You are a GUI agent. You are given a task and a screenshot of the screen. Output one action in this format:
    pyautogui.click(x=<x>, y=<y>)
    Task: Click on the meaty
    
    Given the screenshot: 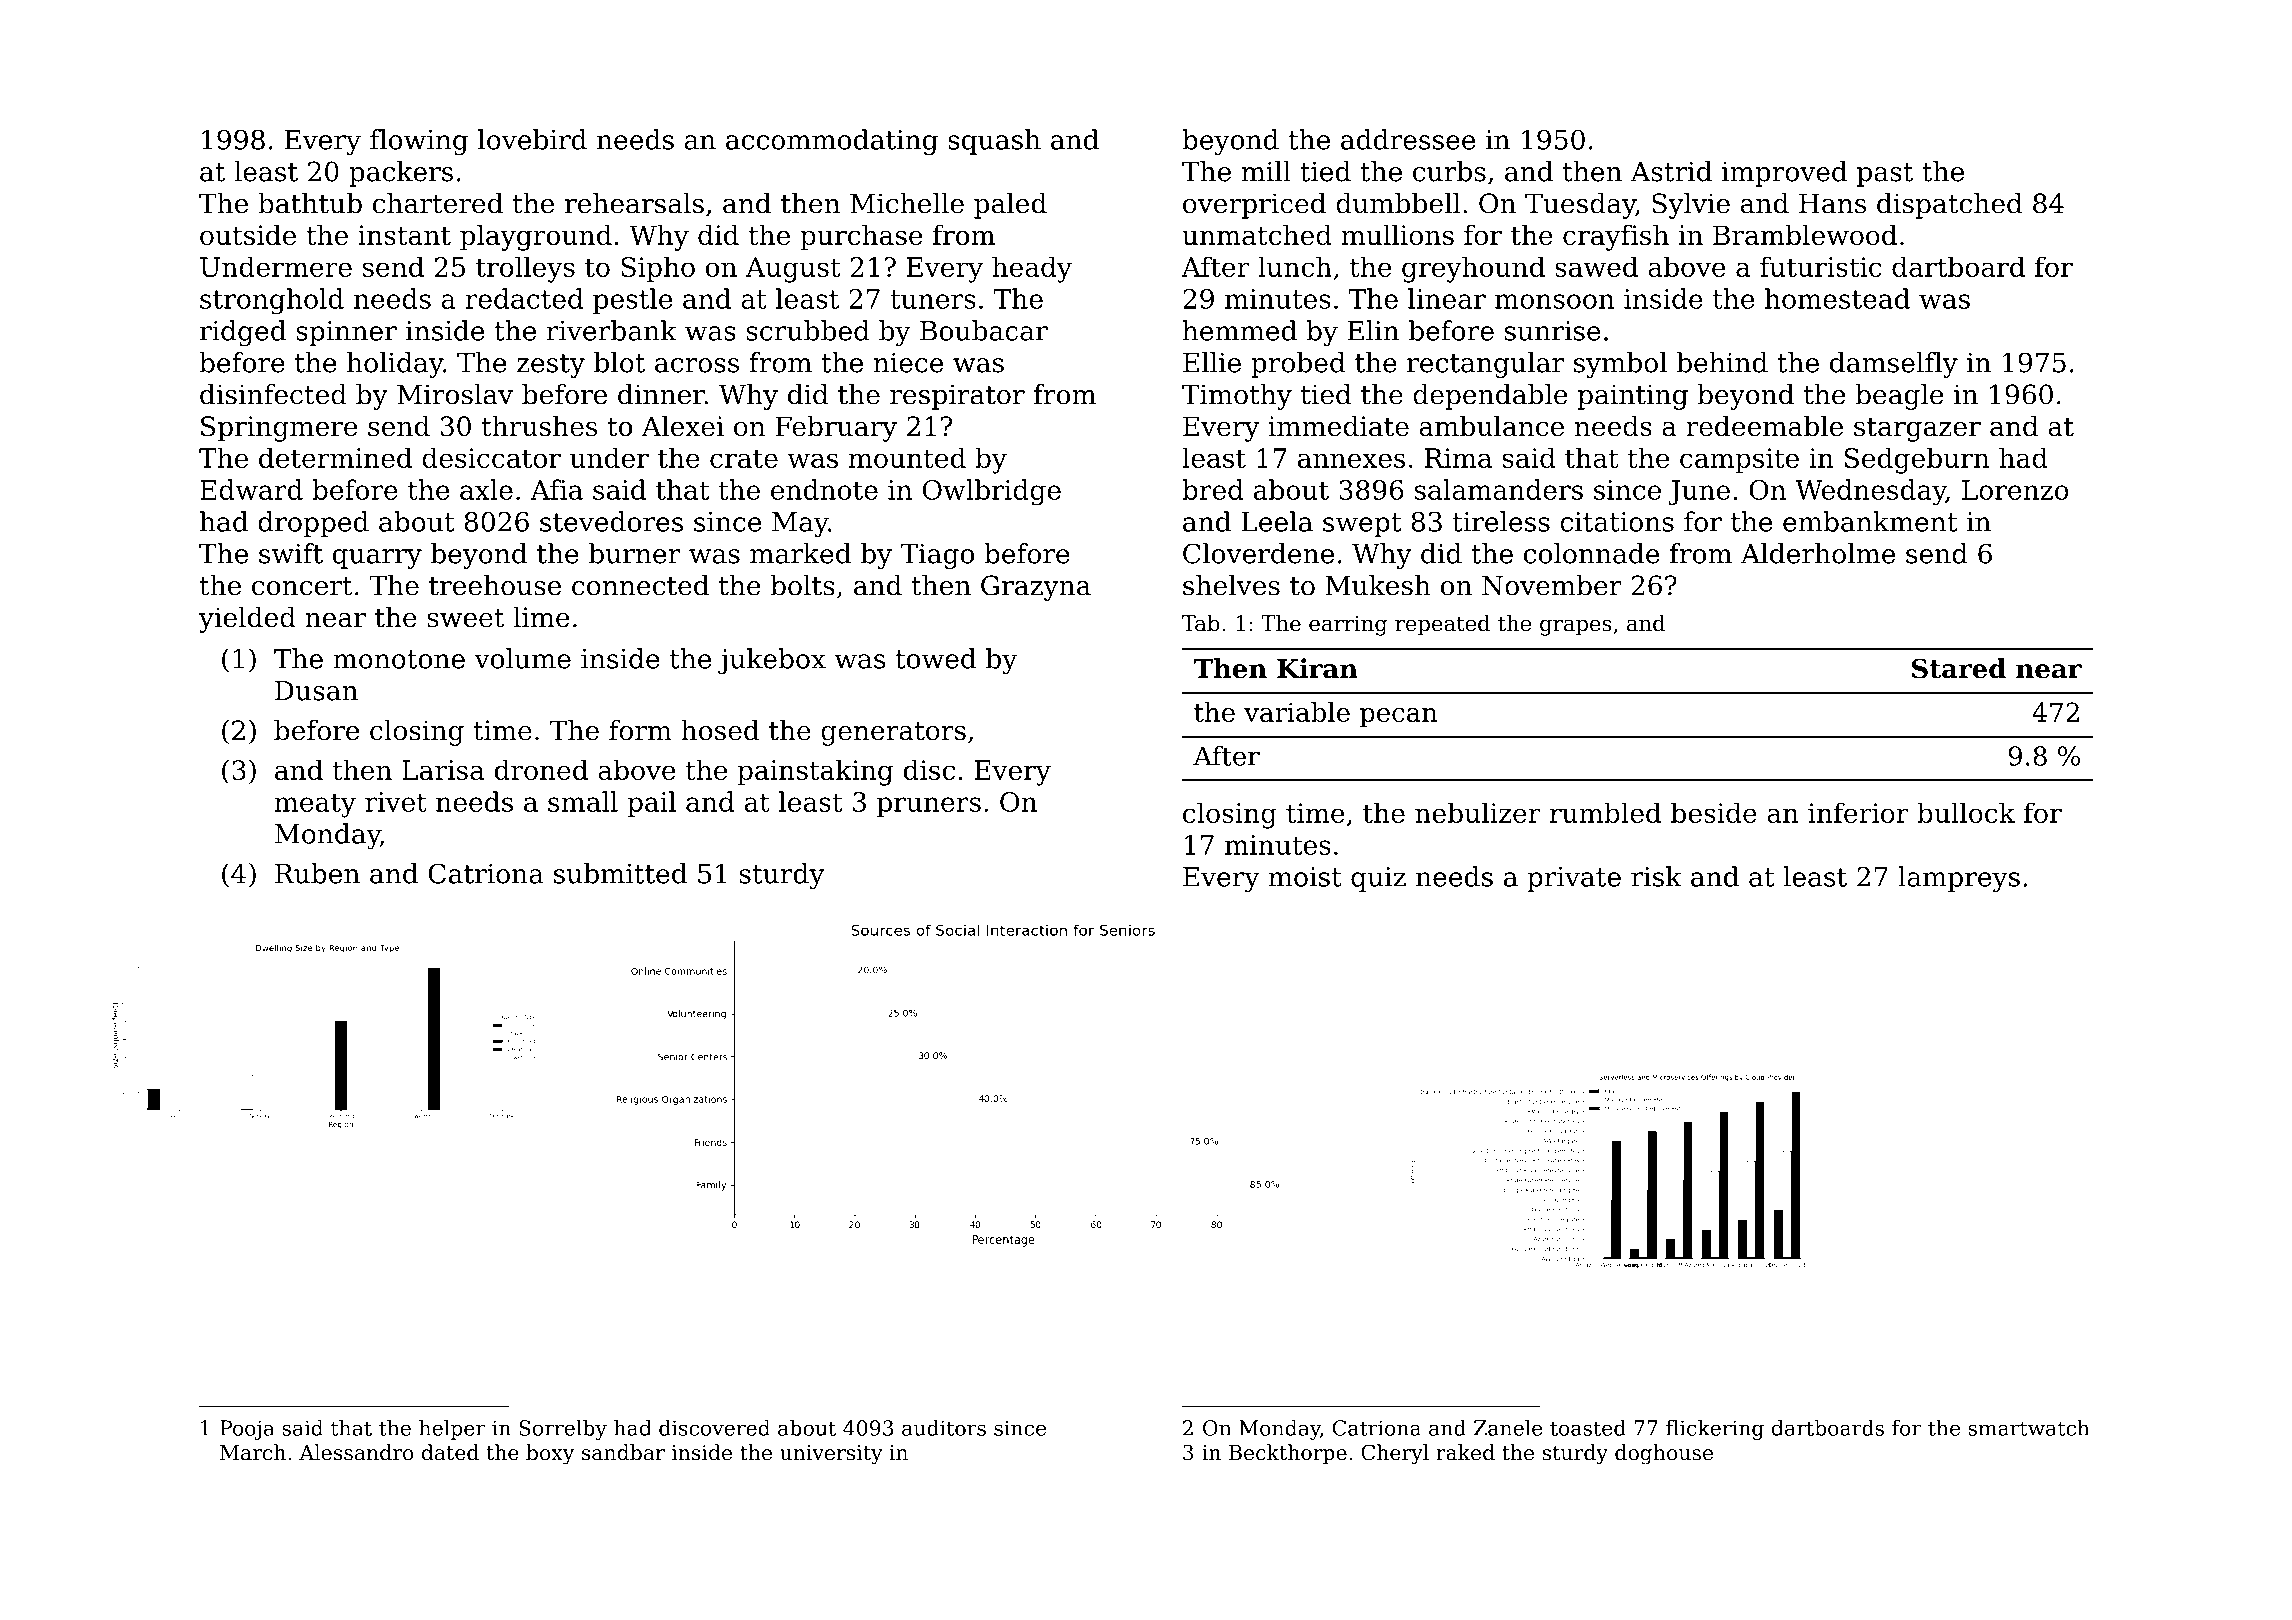 What is the action you would take?
    pyautogui.click(x=315, y=805)
